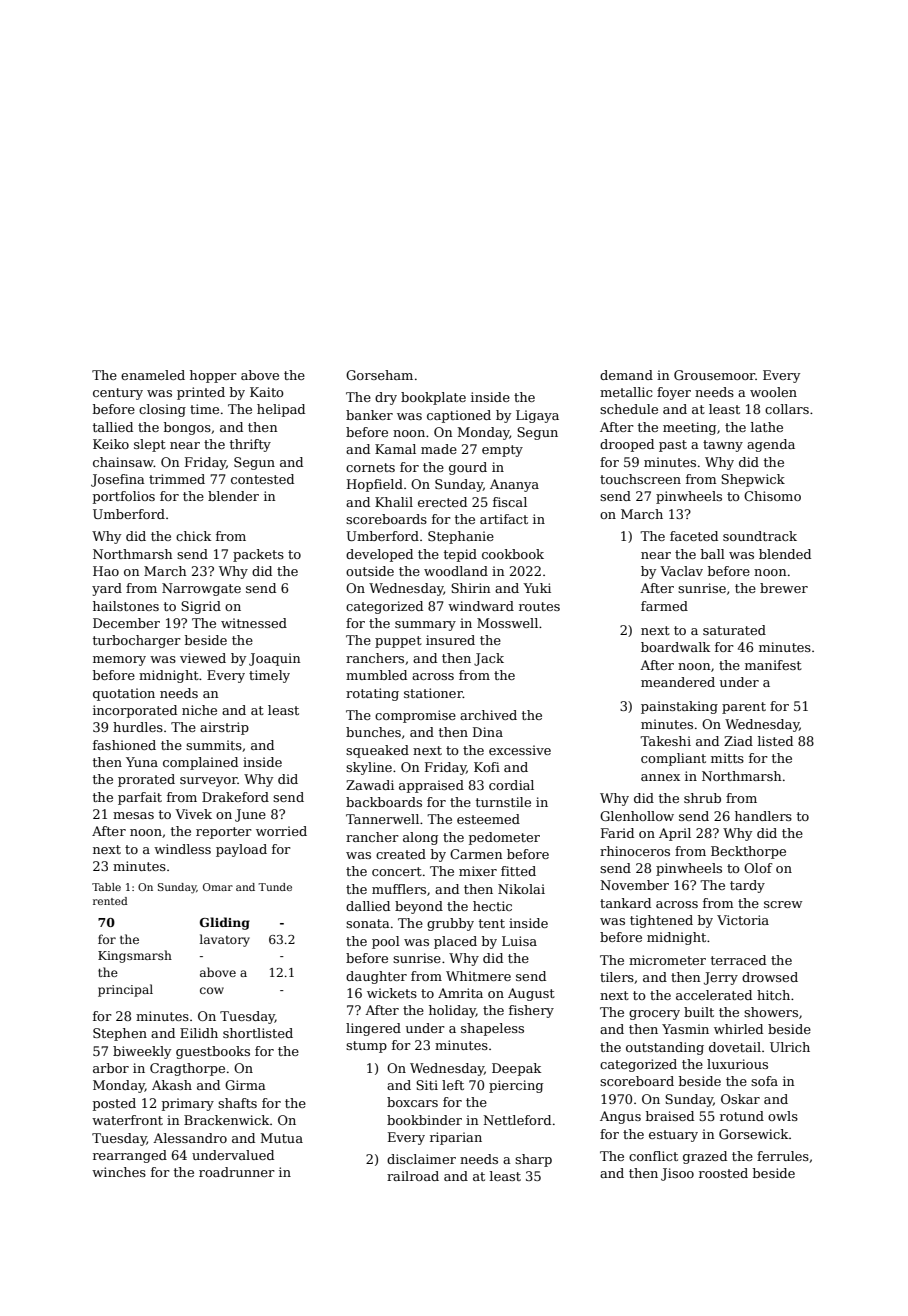 The image size is (908, 1316). Describe the element at coordinates (133, 815) in the image. I see `mesas` at that location.
